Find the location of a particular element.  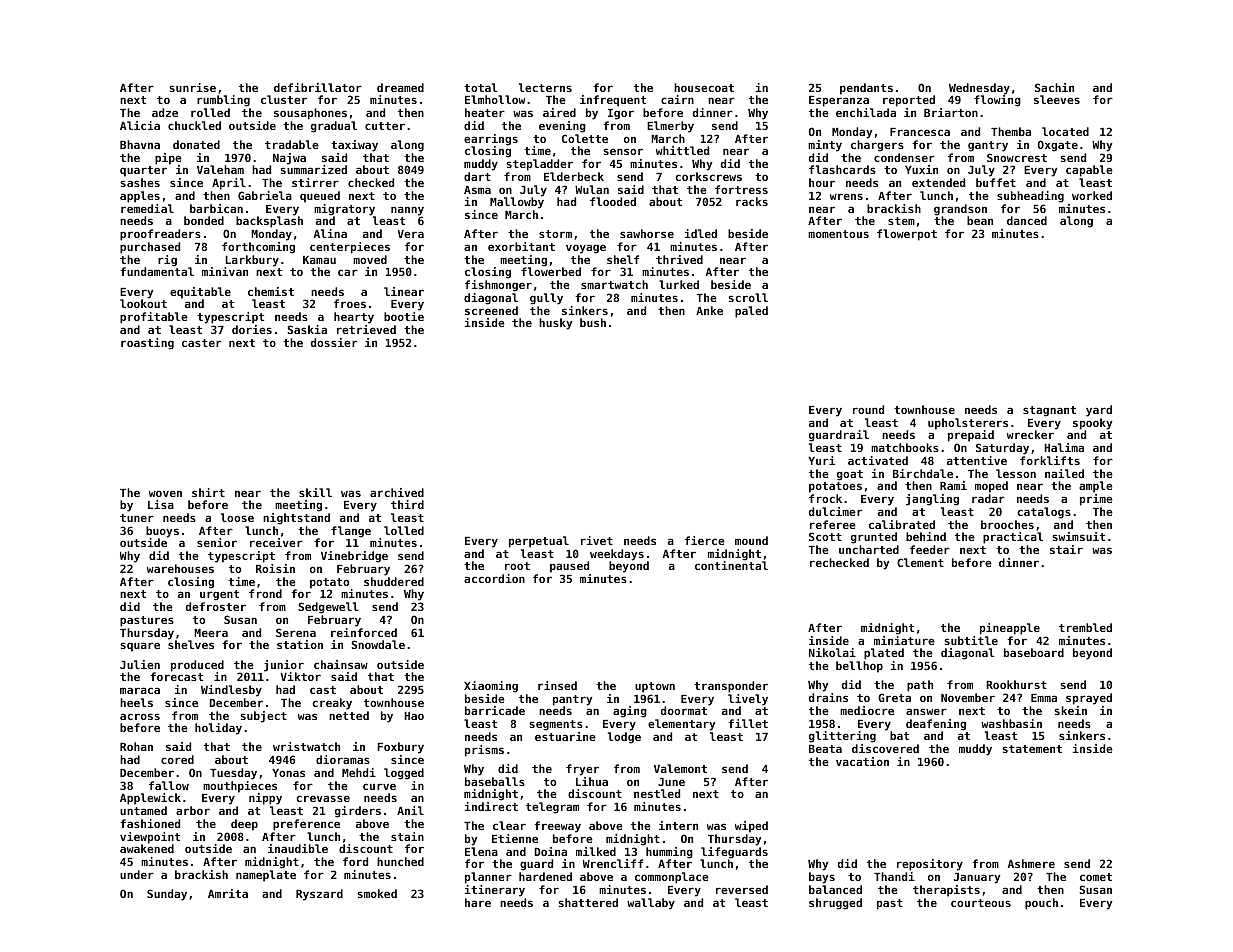

rinsed is located at coordinates (557, 685).
